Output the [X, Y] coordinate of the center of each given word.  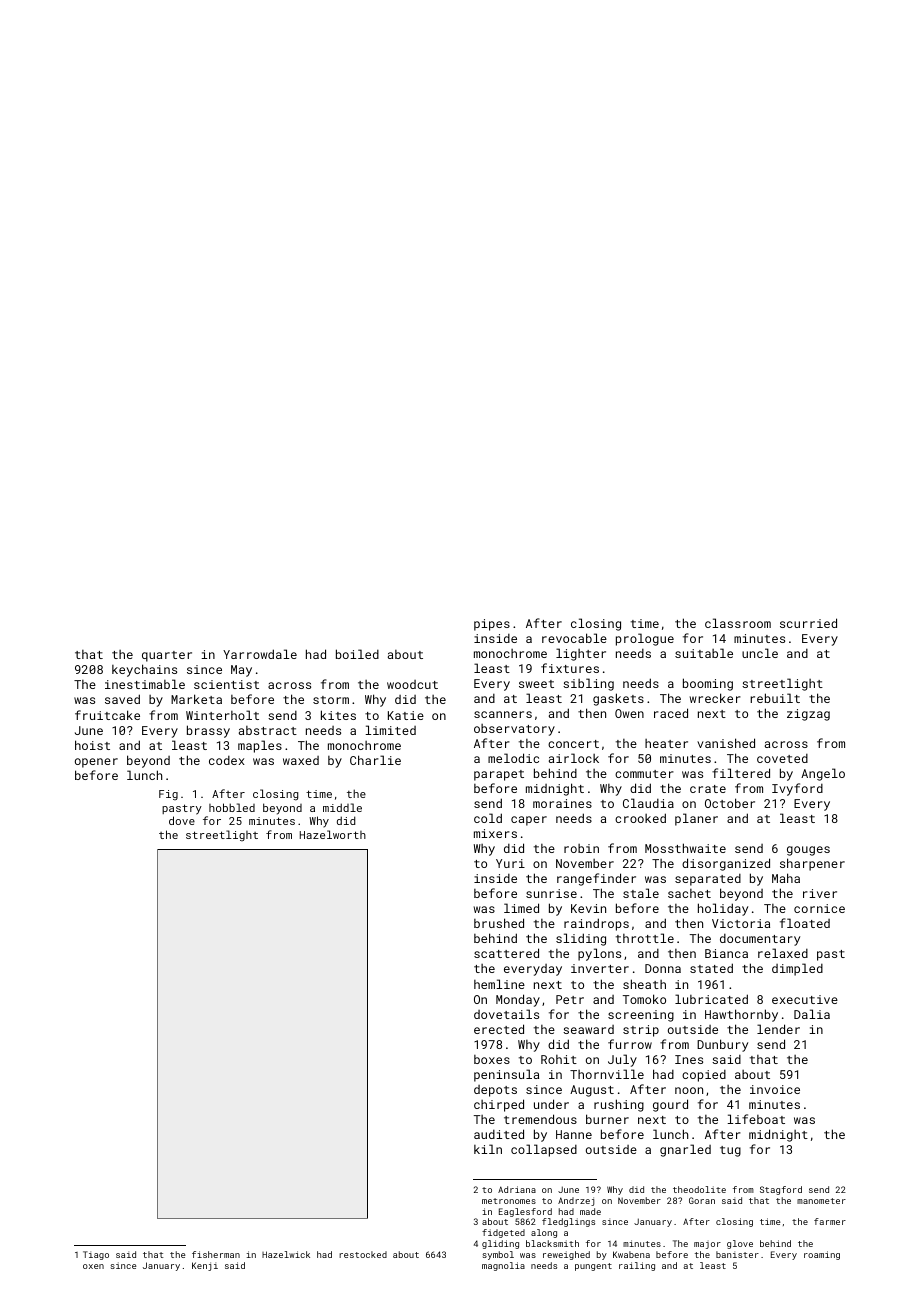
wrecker [715, 698]
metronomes [509, 1201]
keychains [144, 670]
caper [529, 821]
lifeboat [756, 1119]
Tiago [96, 1255]
